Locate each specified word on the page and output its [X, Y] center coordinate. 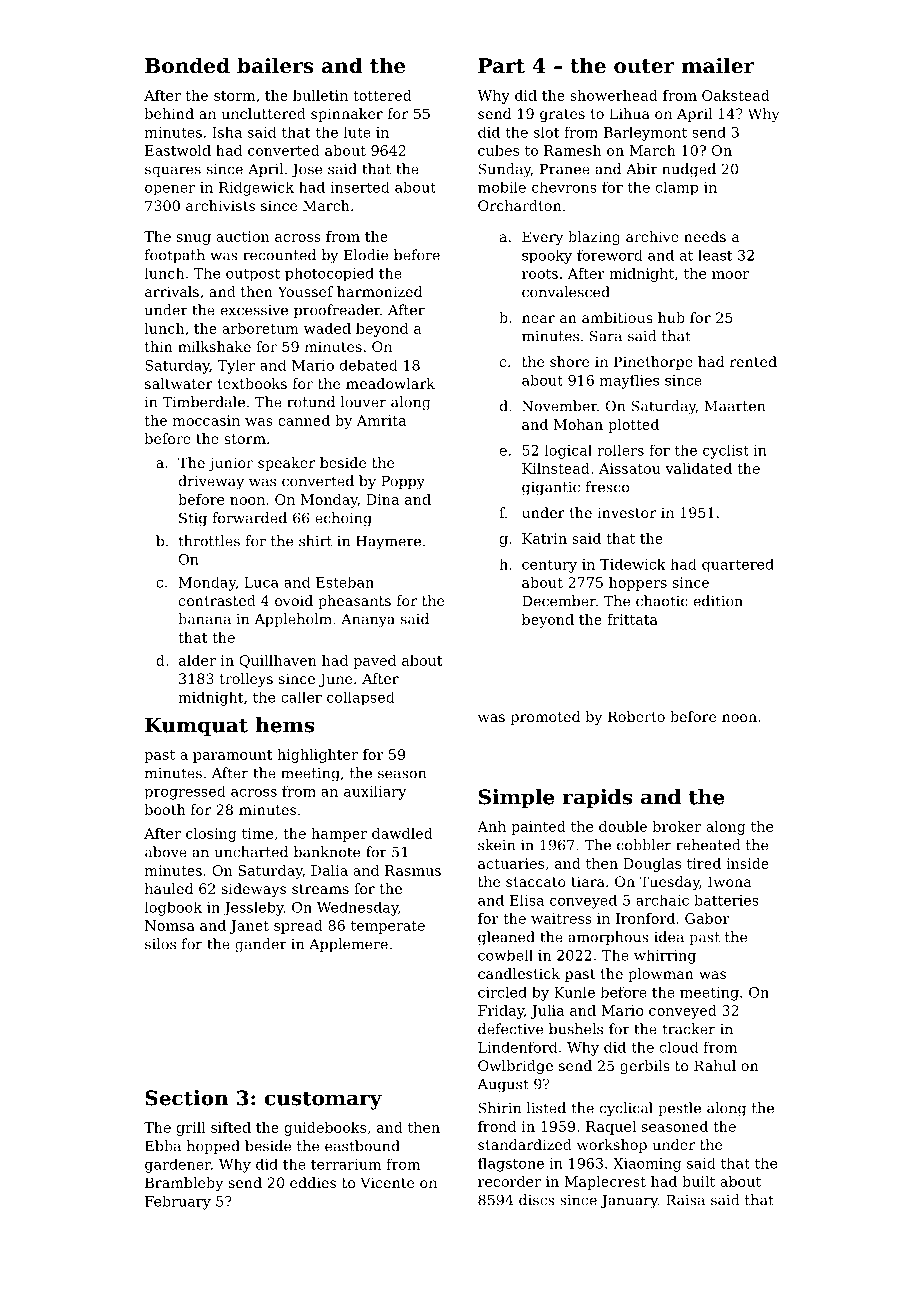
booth [165, 809]
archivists [220, 205]
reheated [708, 845]
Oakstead [736, 95]
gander [261, 945]
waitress [561, 918]
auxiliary [375, 793]
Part [501, 66]
